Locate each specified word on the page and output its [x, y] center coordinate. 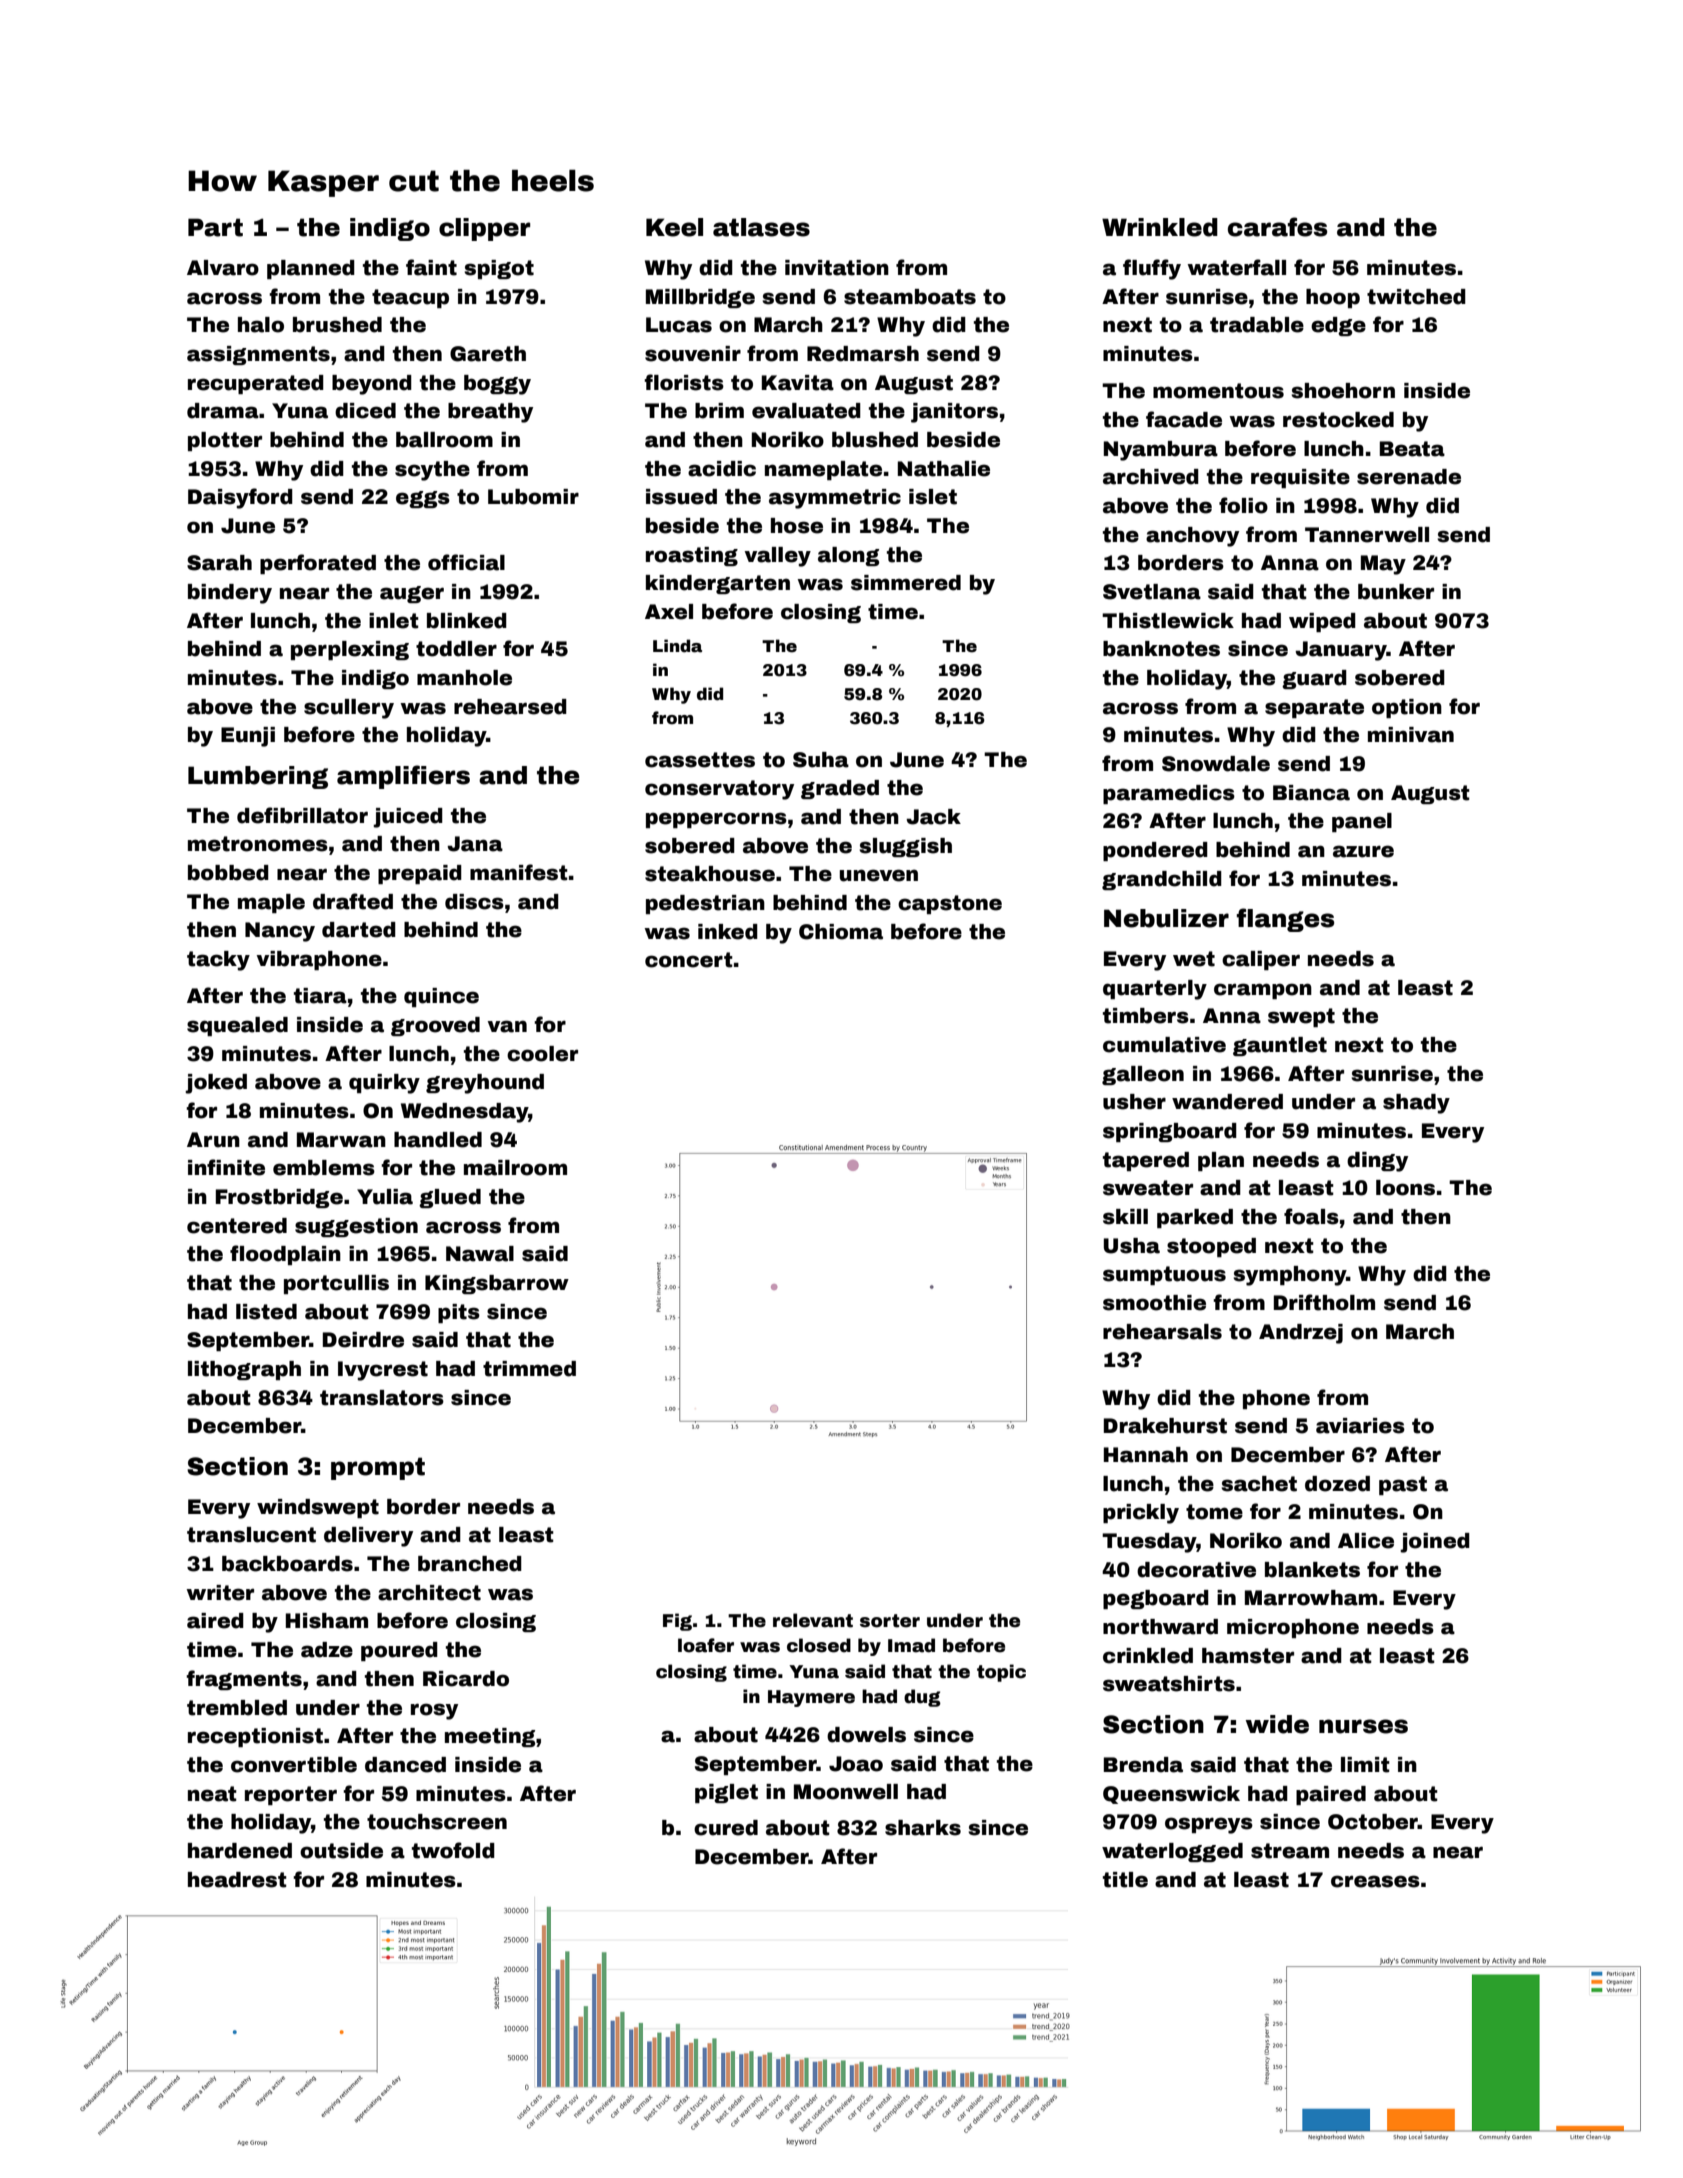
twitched [1416, 297]
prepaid [420, 874]
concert [689, 960]
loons [1405, 1188]
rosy [434, 1711]
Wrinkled [1160, 227]
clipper [484, 229]
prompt [378, 1468]
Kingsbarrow [497, 1284]
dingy [1377, 1162]
